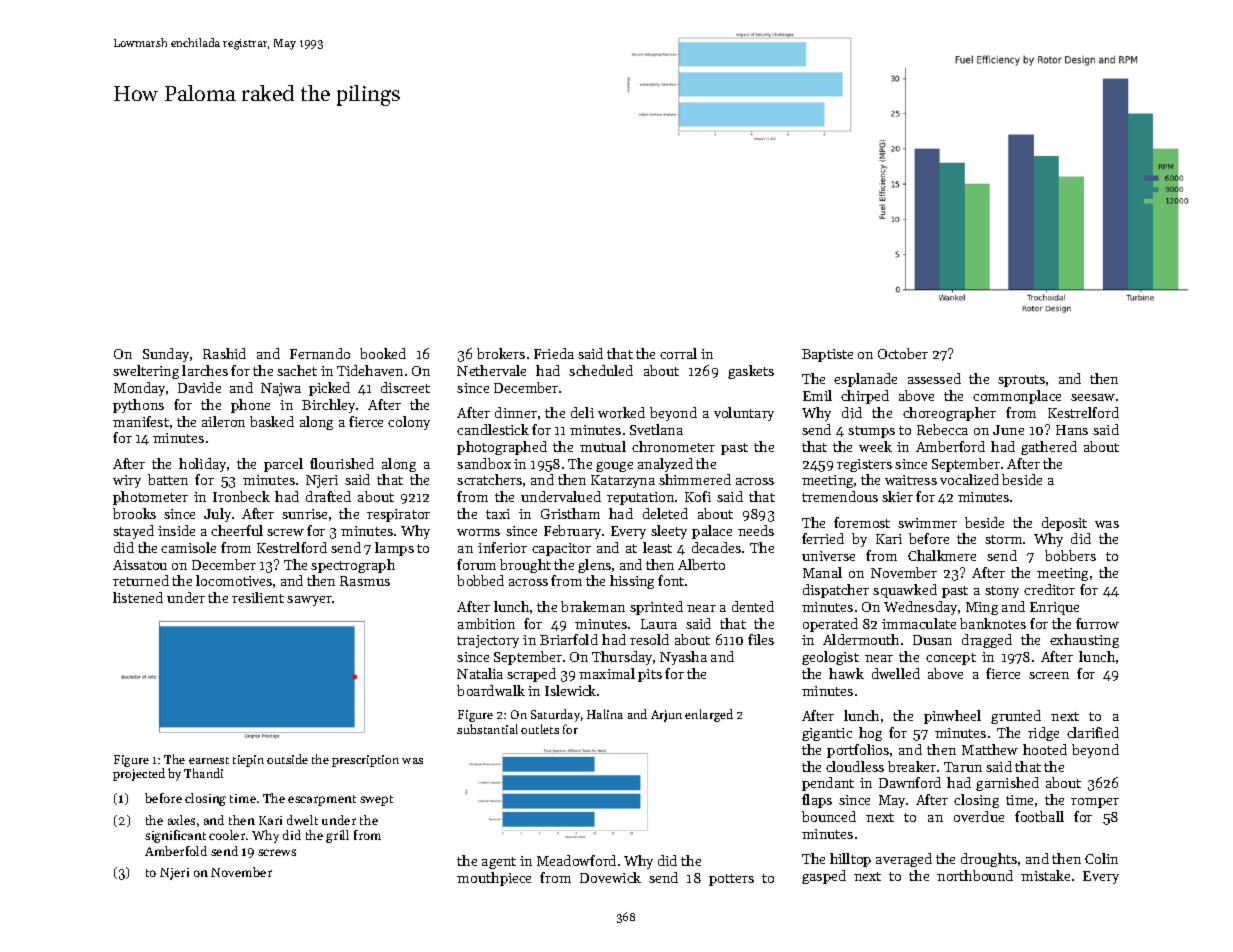 This page has height=952, width=1233. I want to click on Fernando, so click(320, 353).
